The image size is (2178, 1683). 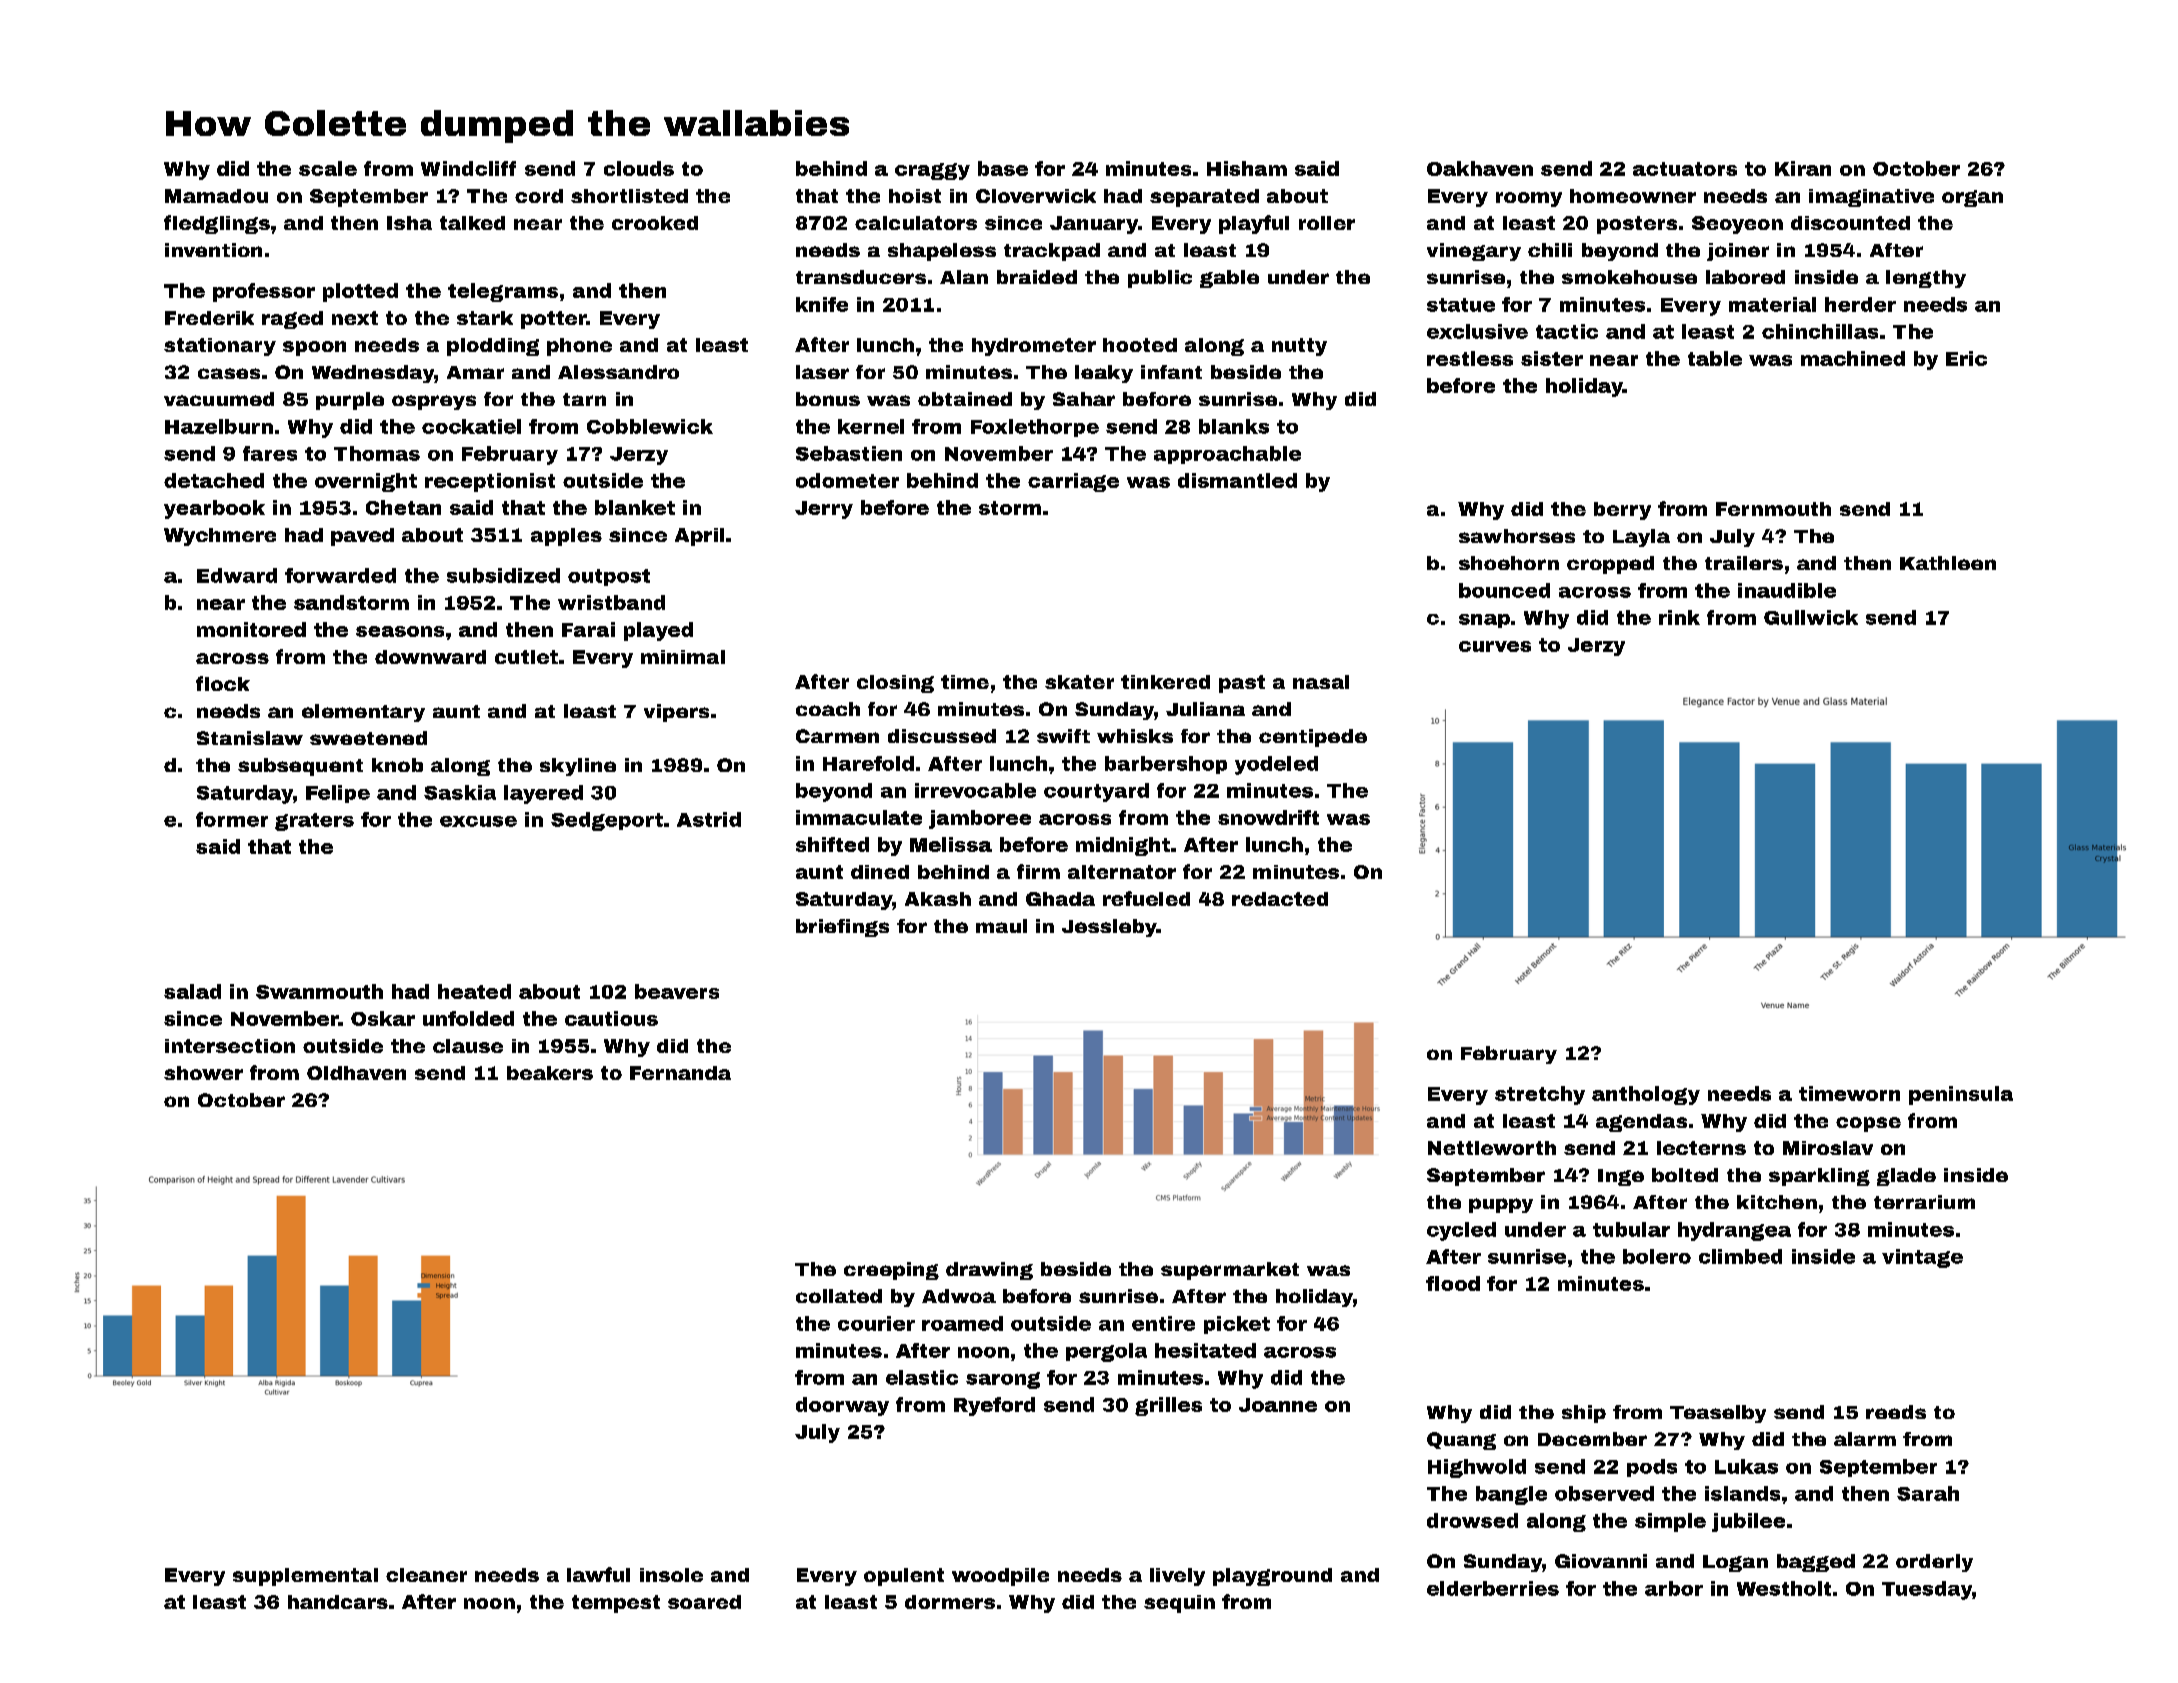 What do you see at coordinates (1773, 509) in the document?
I see `Fernmouth` at bounding box center [1773, 509].
